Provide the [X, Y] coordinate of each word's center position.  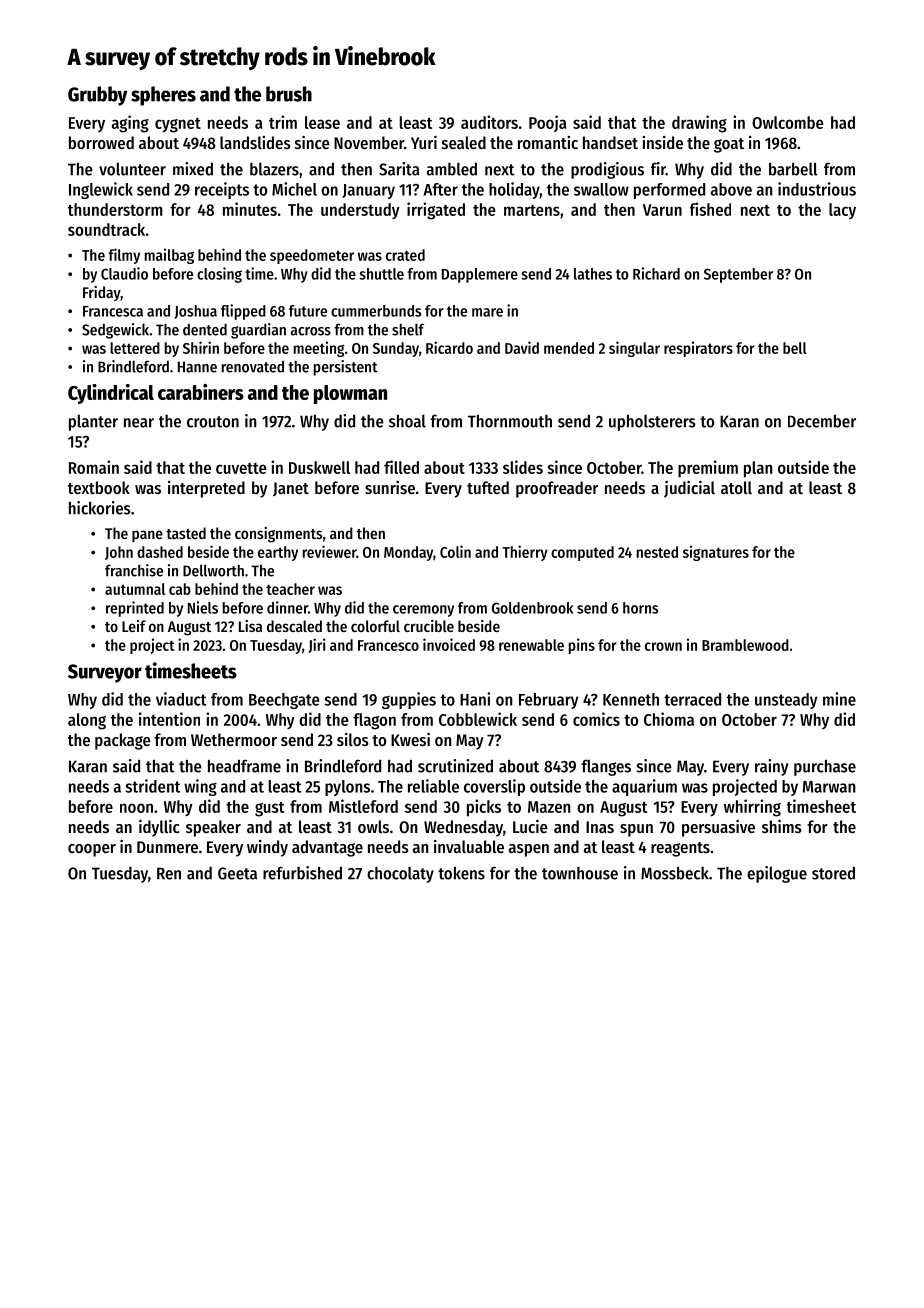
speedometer [312, 256]
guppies [409, 700]
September [738, 275]
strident [152, 786]
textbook [99, 487]
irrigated [436, 211]
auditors [489, 122]
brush [289, 94]
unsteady [786, 701]
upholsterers [652, 422]
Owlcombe [788, 122]
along [87, 721]
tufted [488, 487]
